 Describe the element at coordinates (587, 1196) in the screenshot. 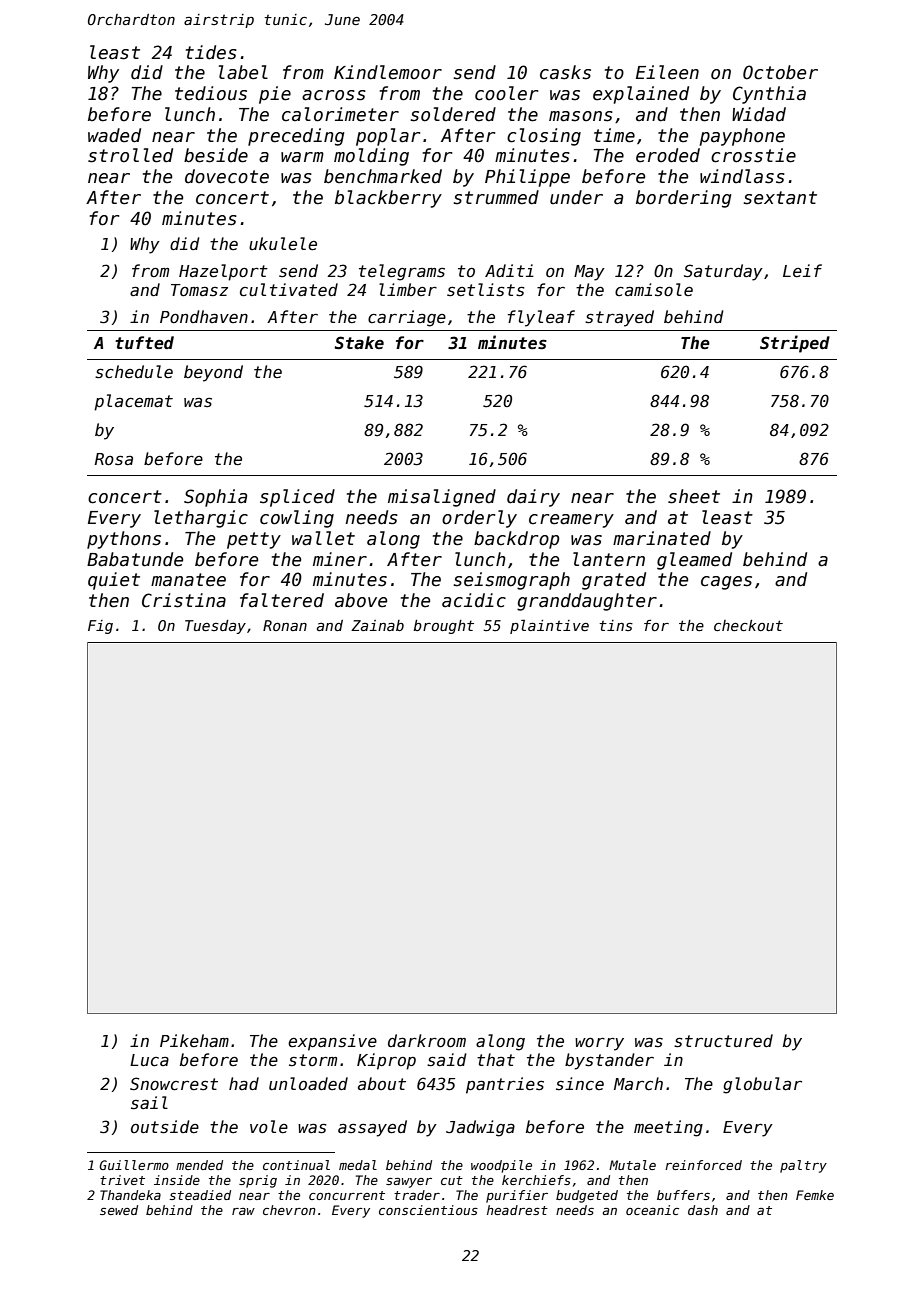

I see `budgeted` at that location.
